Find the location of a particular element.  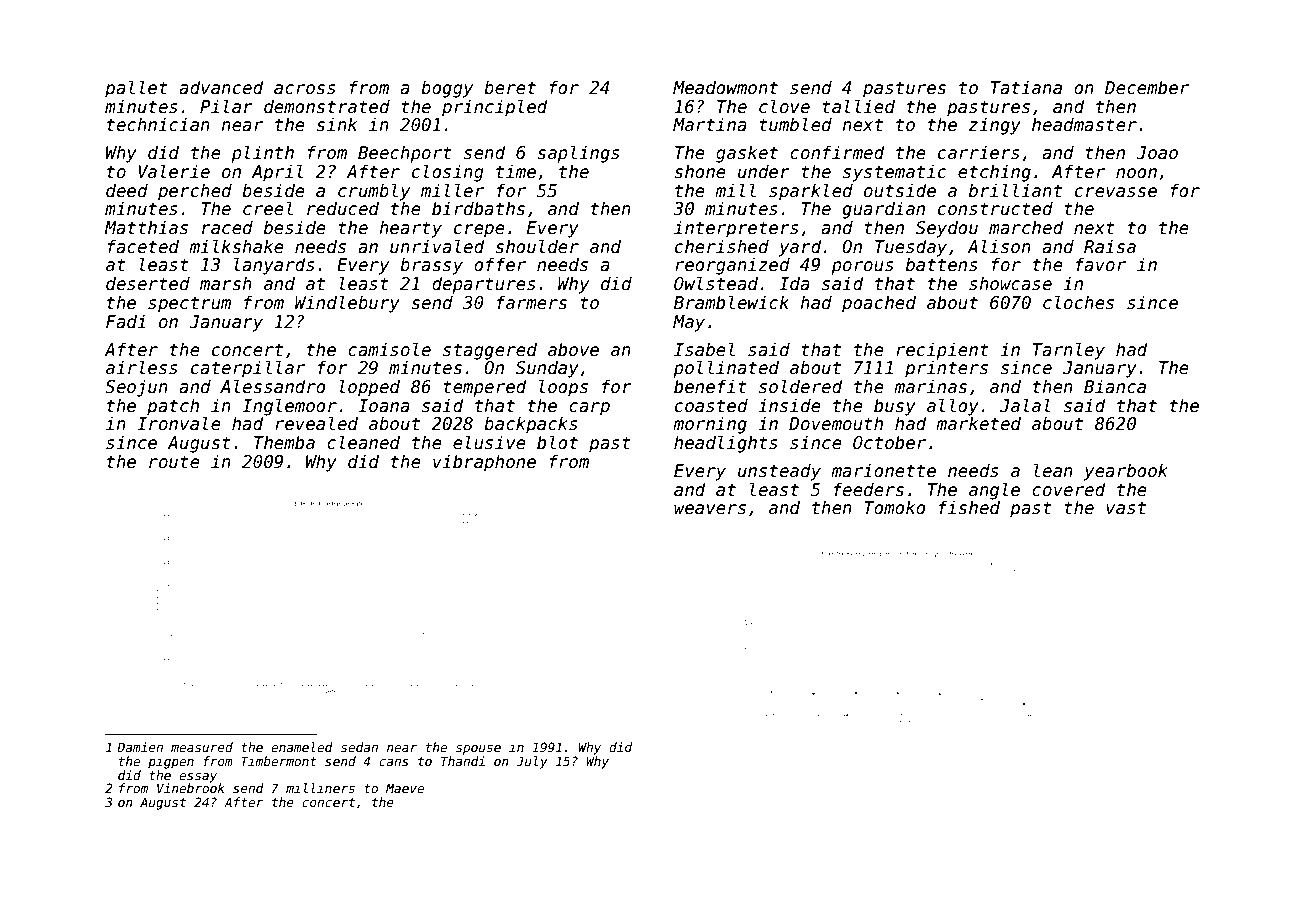

vast is located at coordinates (1126, 508).
